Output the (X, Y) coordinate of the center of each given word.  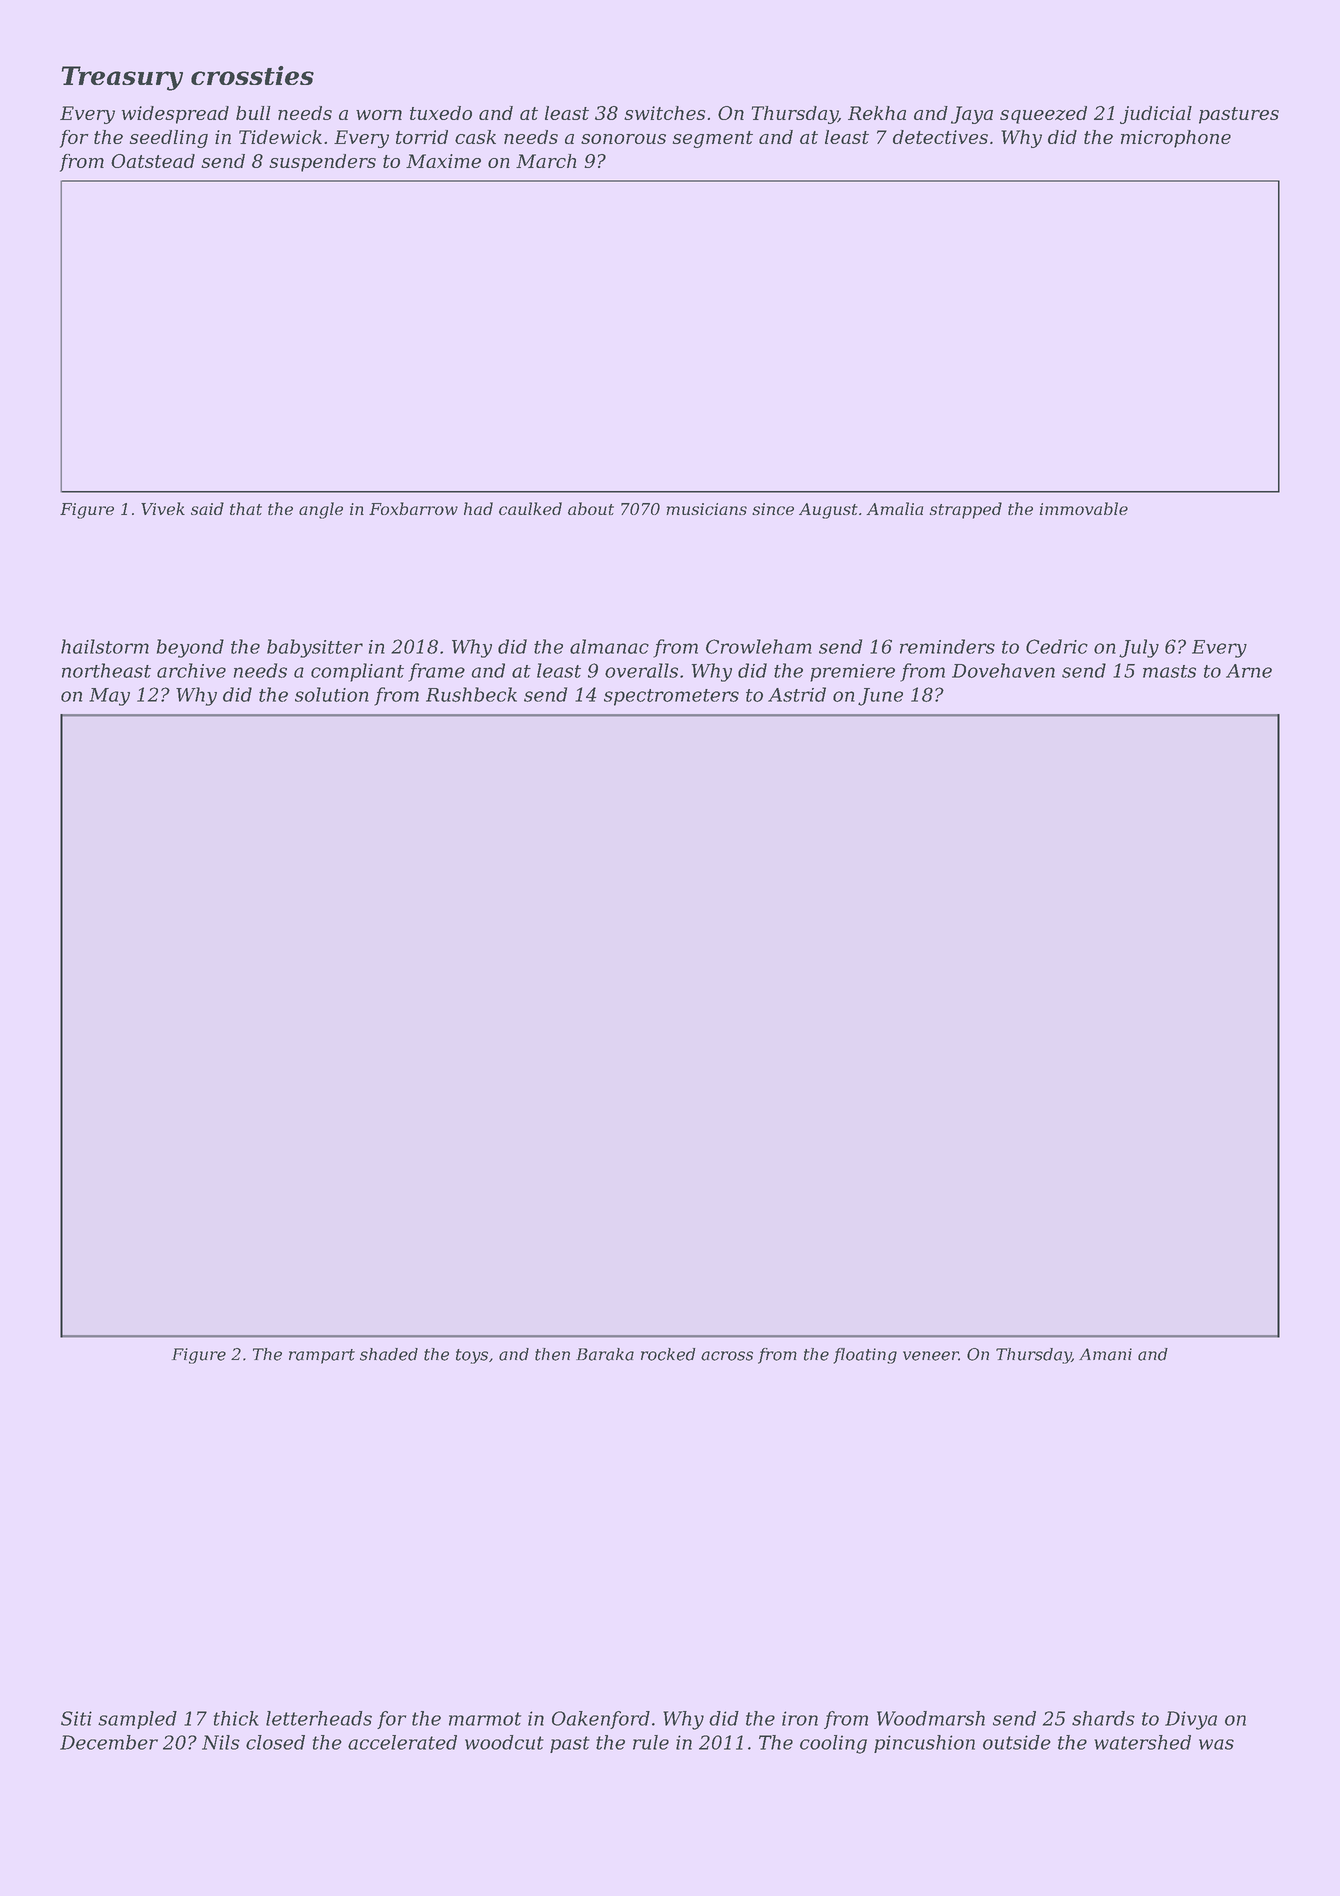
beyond (190, 648)
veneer (931, 1356)
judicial (1156, 115)
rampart (322, 1356)
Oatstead (153, 161)
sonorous (623, 139)
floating (865, 1356)
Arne (1249, 671)
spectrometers (671, 697)
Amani (1105, 1354)
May (109, 697)
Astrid (797, 694)
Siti (76, 1718)
